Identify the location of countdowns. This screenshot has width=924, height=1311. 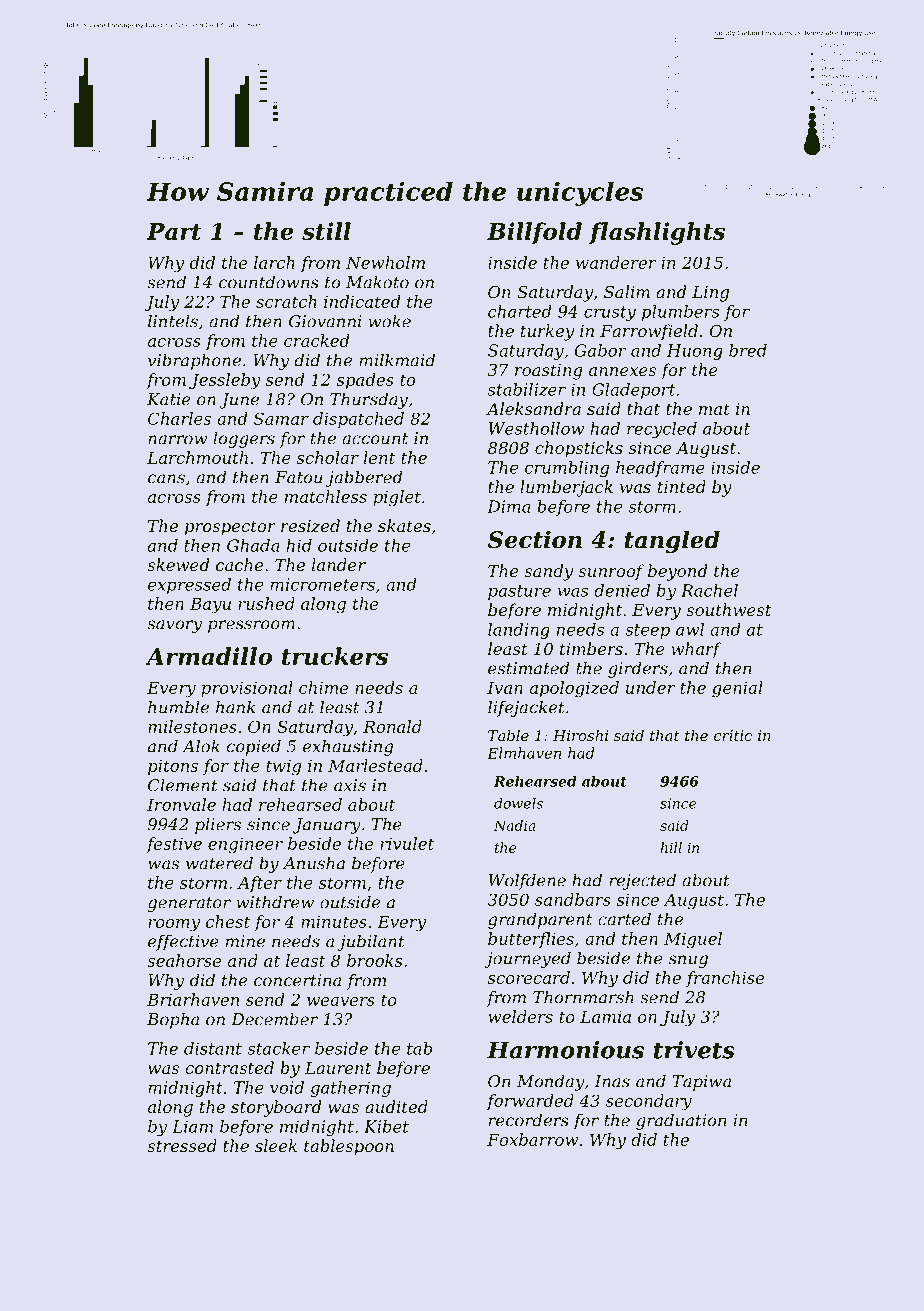
(269, 282).
